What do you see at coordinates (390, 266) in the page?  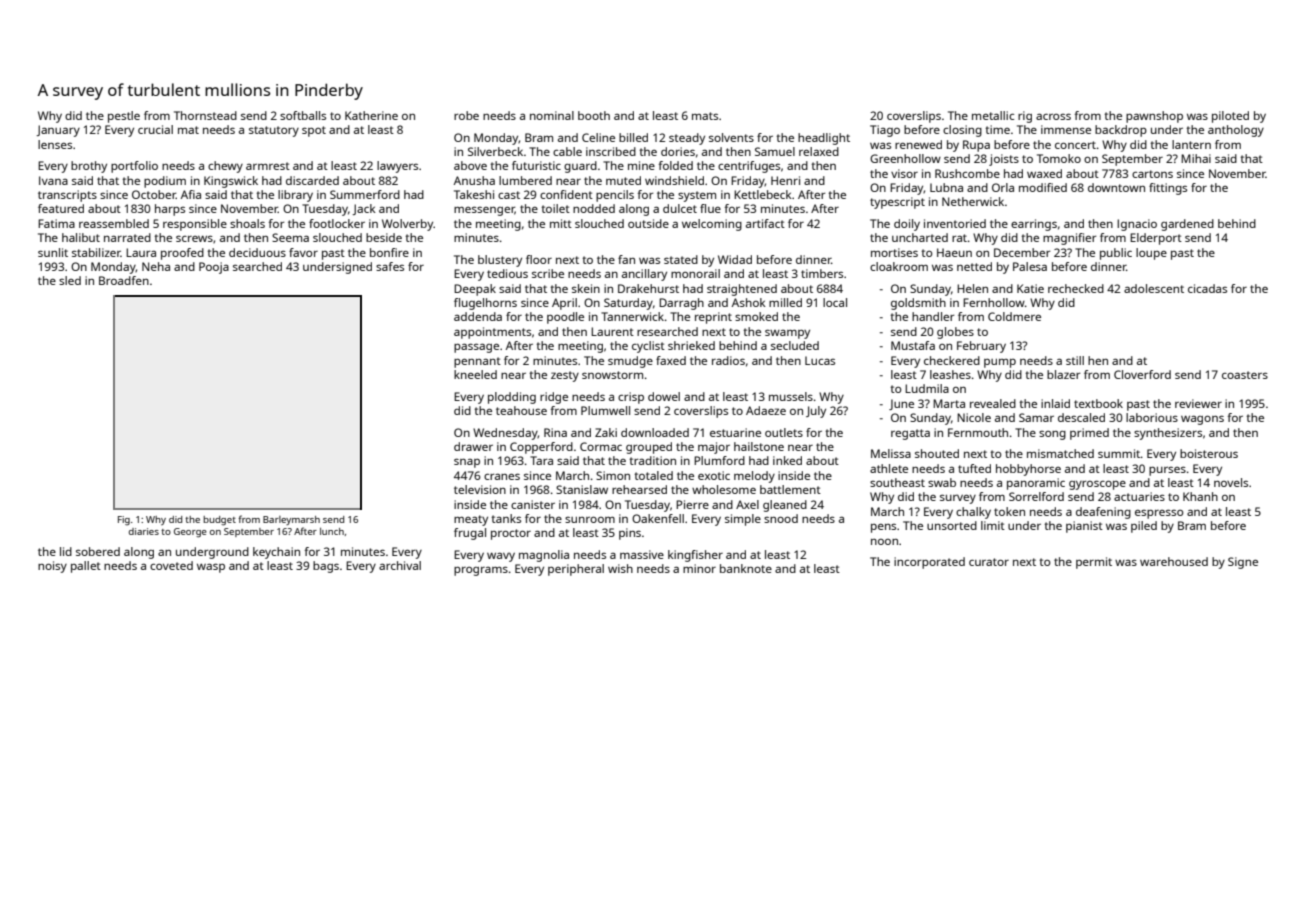 I see `safes` at bounding box center [390, 266].
